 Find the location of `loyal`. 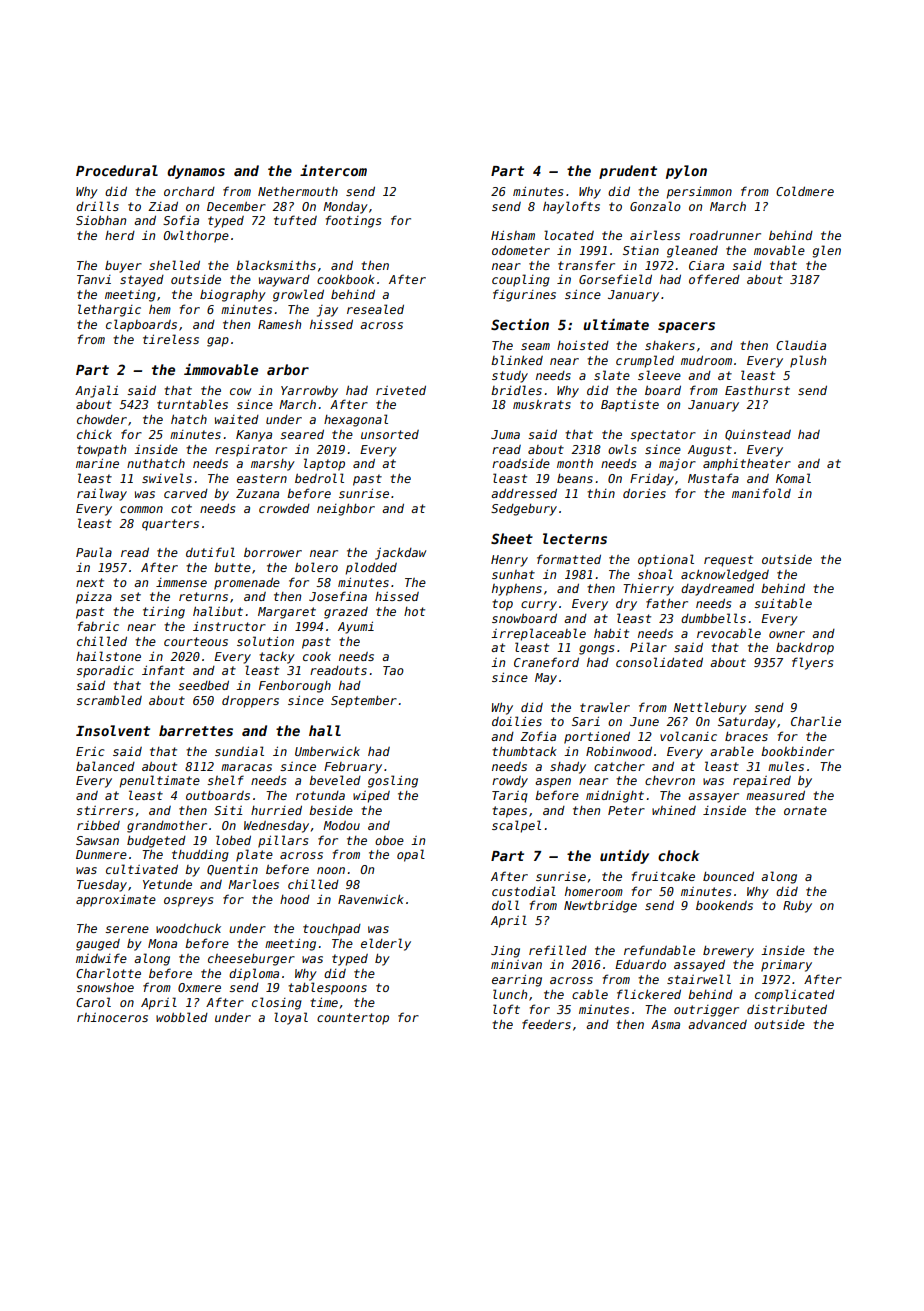

loyal is located at coordinates (291, 1018).
